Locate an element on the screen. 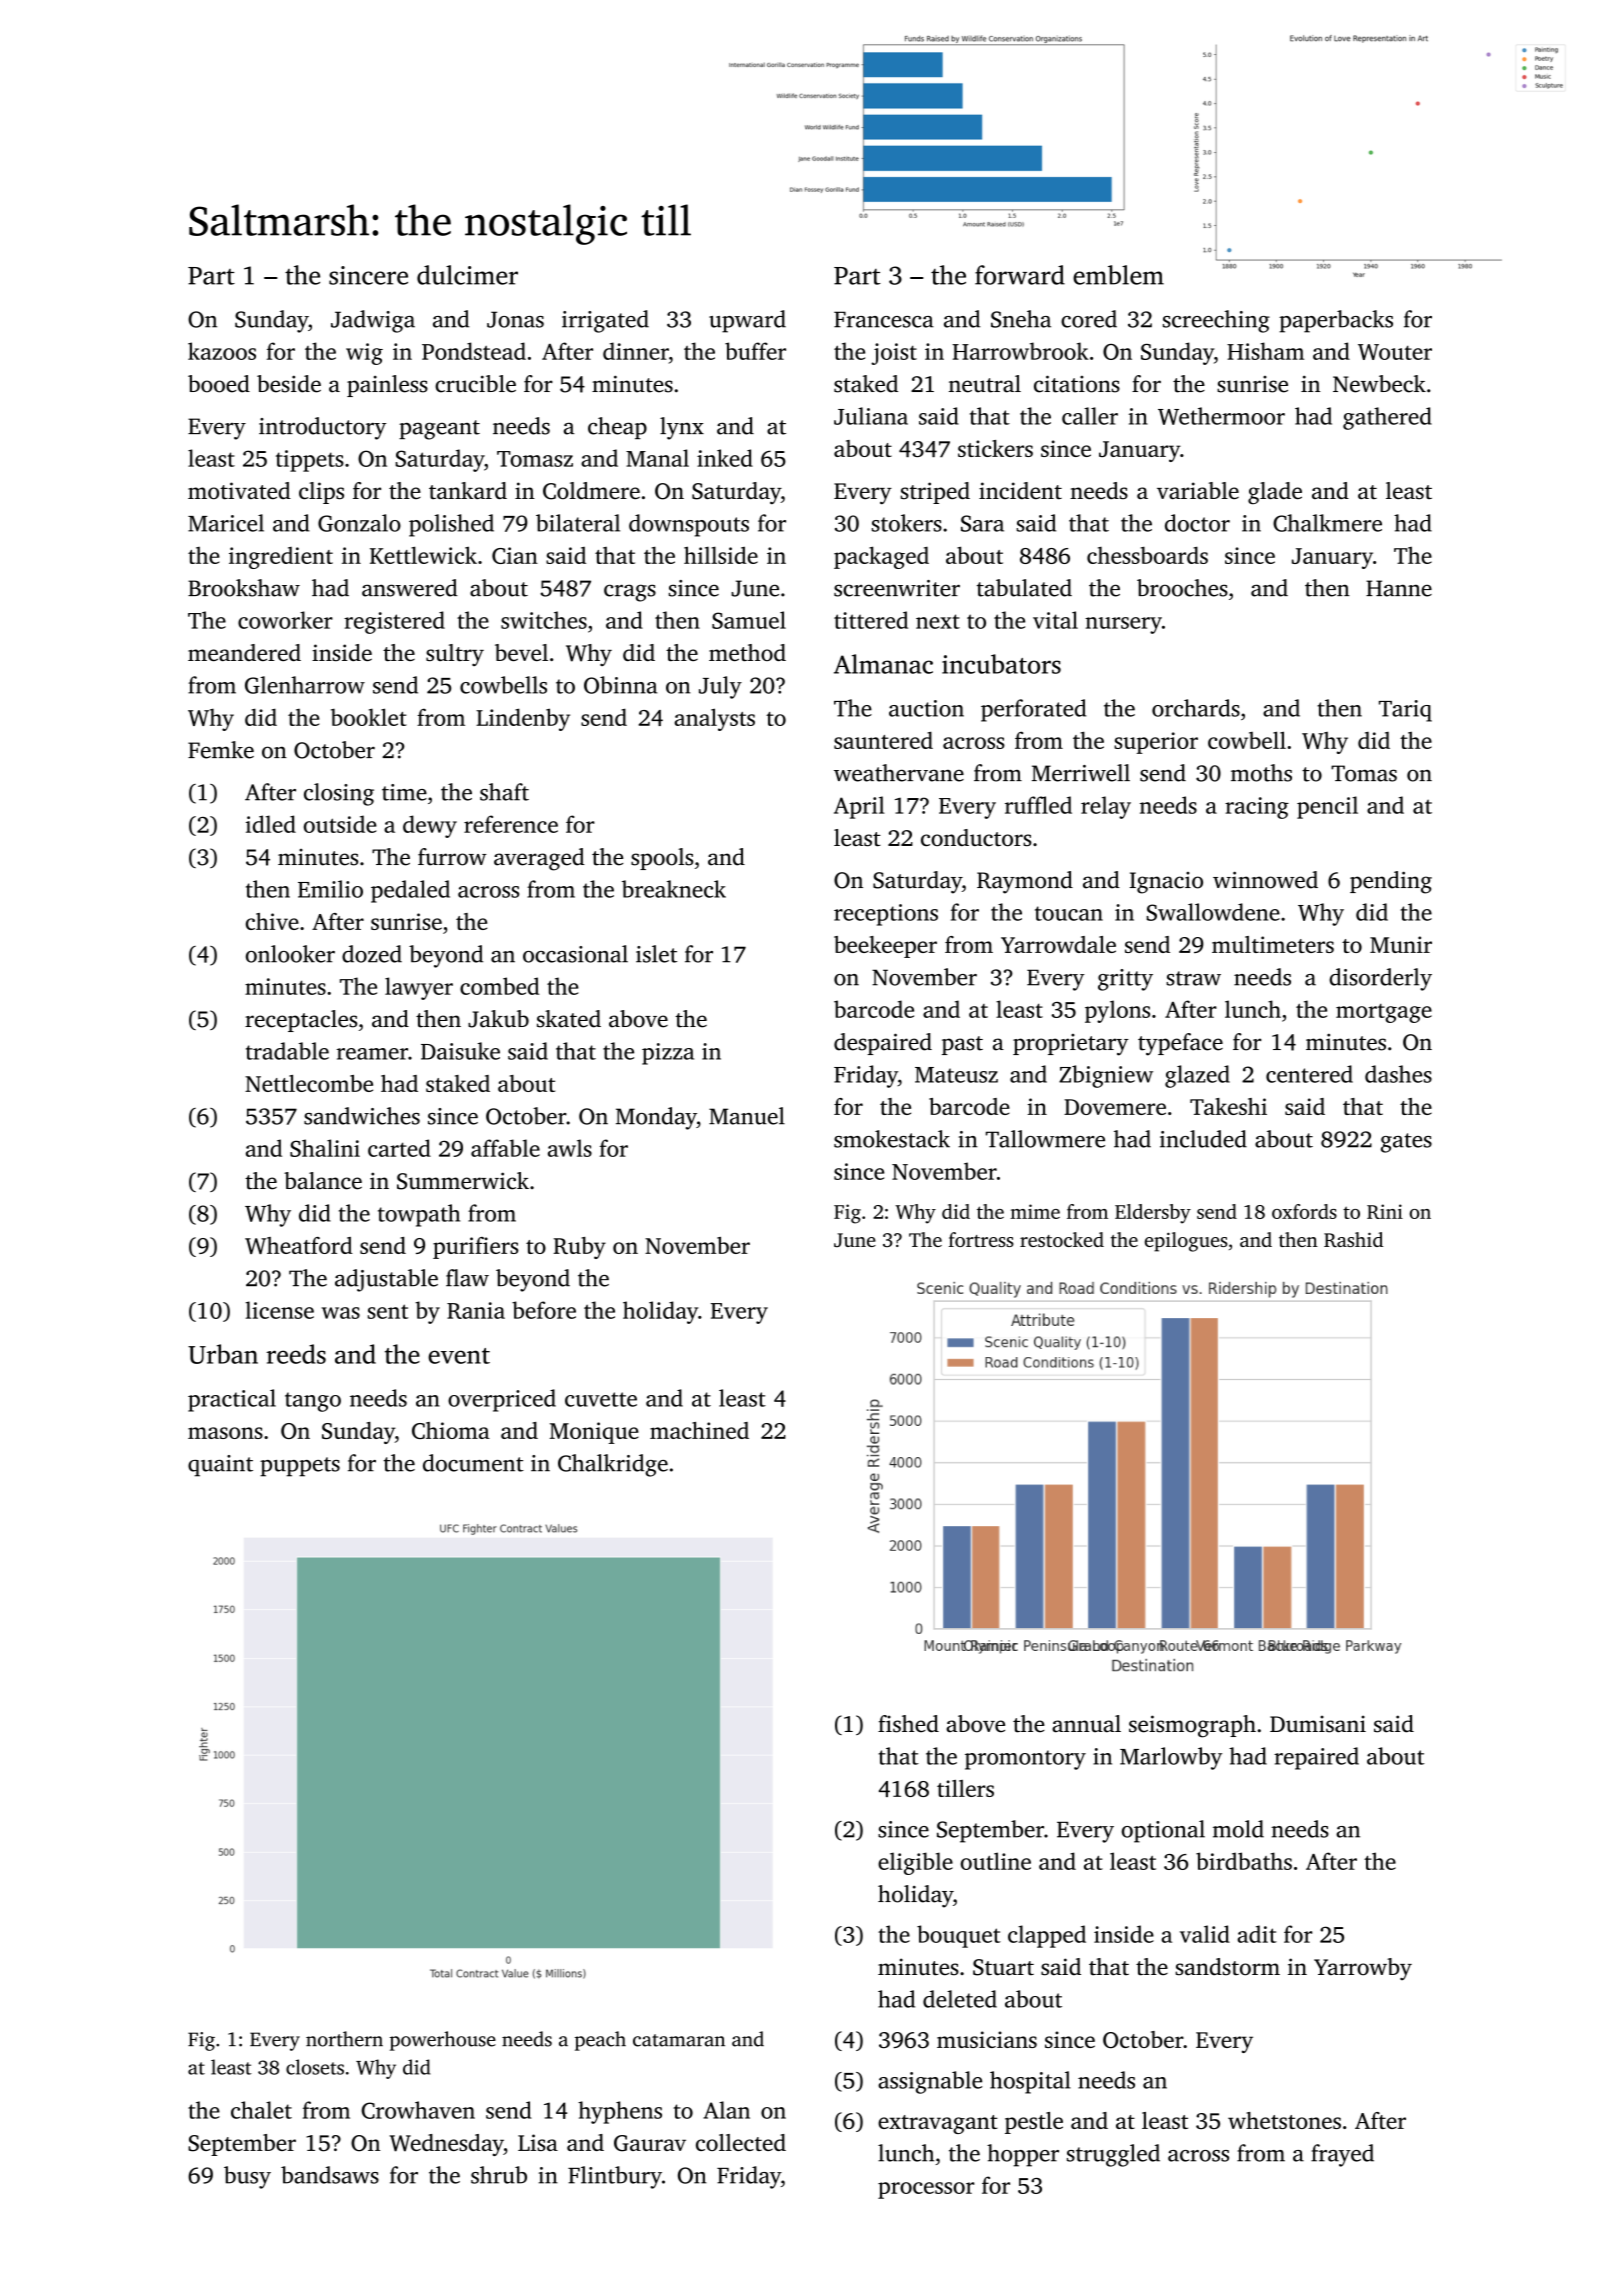 This screenshot has width=1620, height=2292. upward is located at coordinates (747, 321).
